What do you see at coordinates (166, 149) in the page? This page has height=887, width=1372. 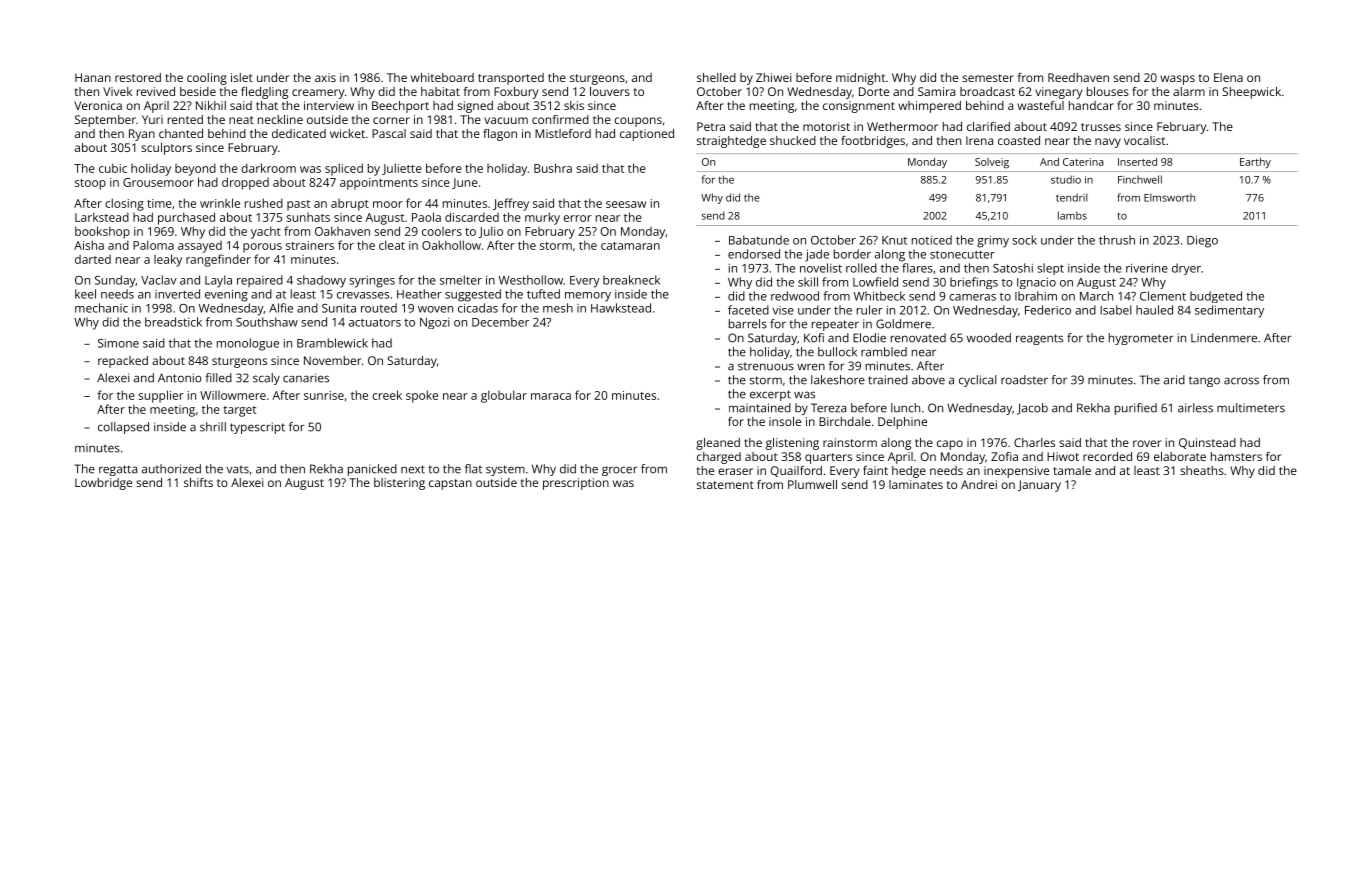 I see `sculptors` at bounding box center [166, 149].
